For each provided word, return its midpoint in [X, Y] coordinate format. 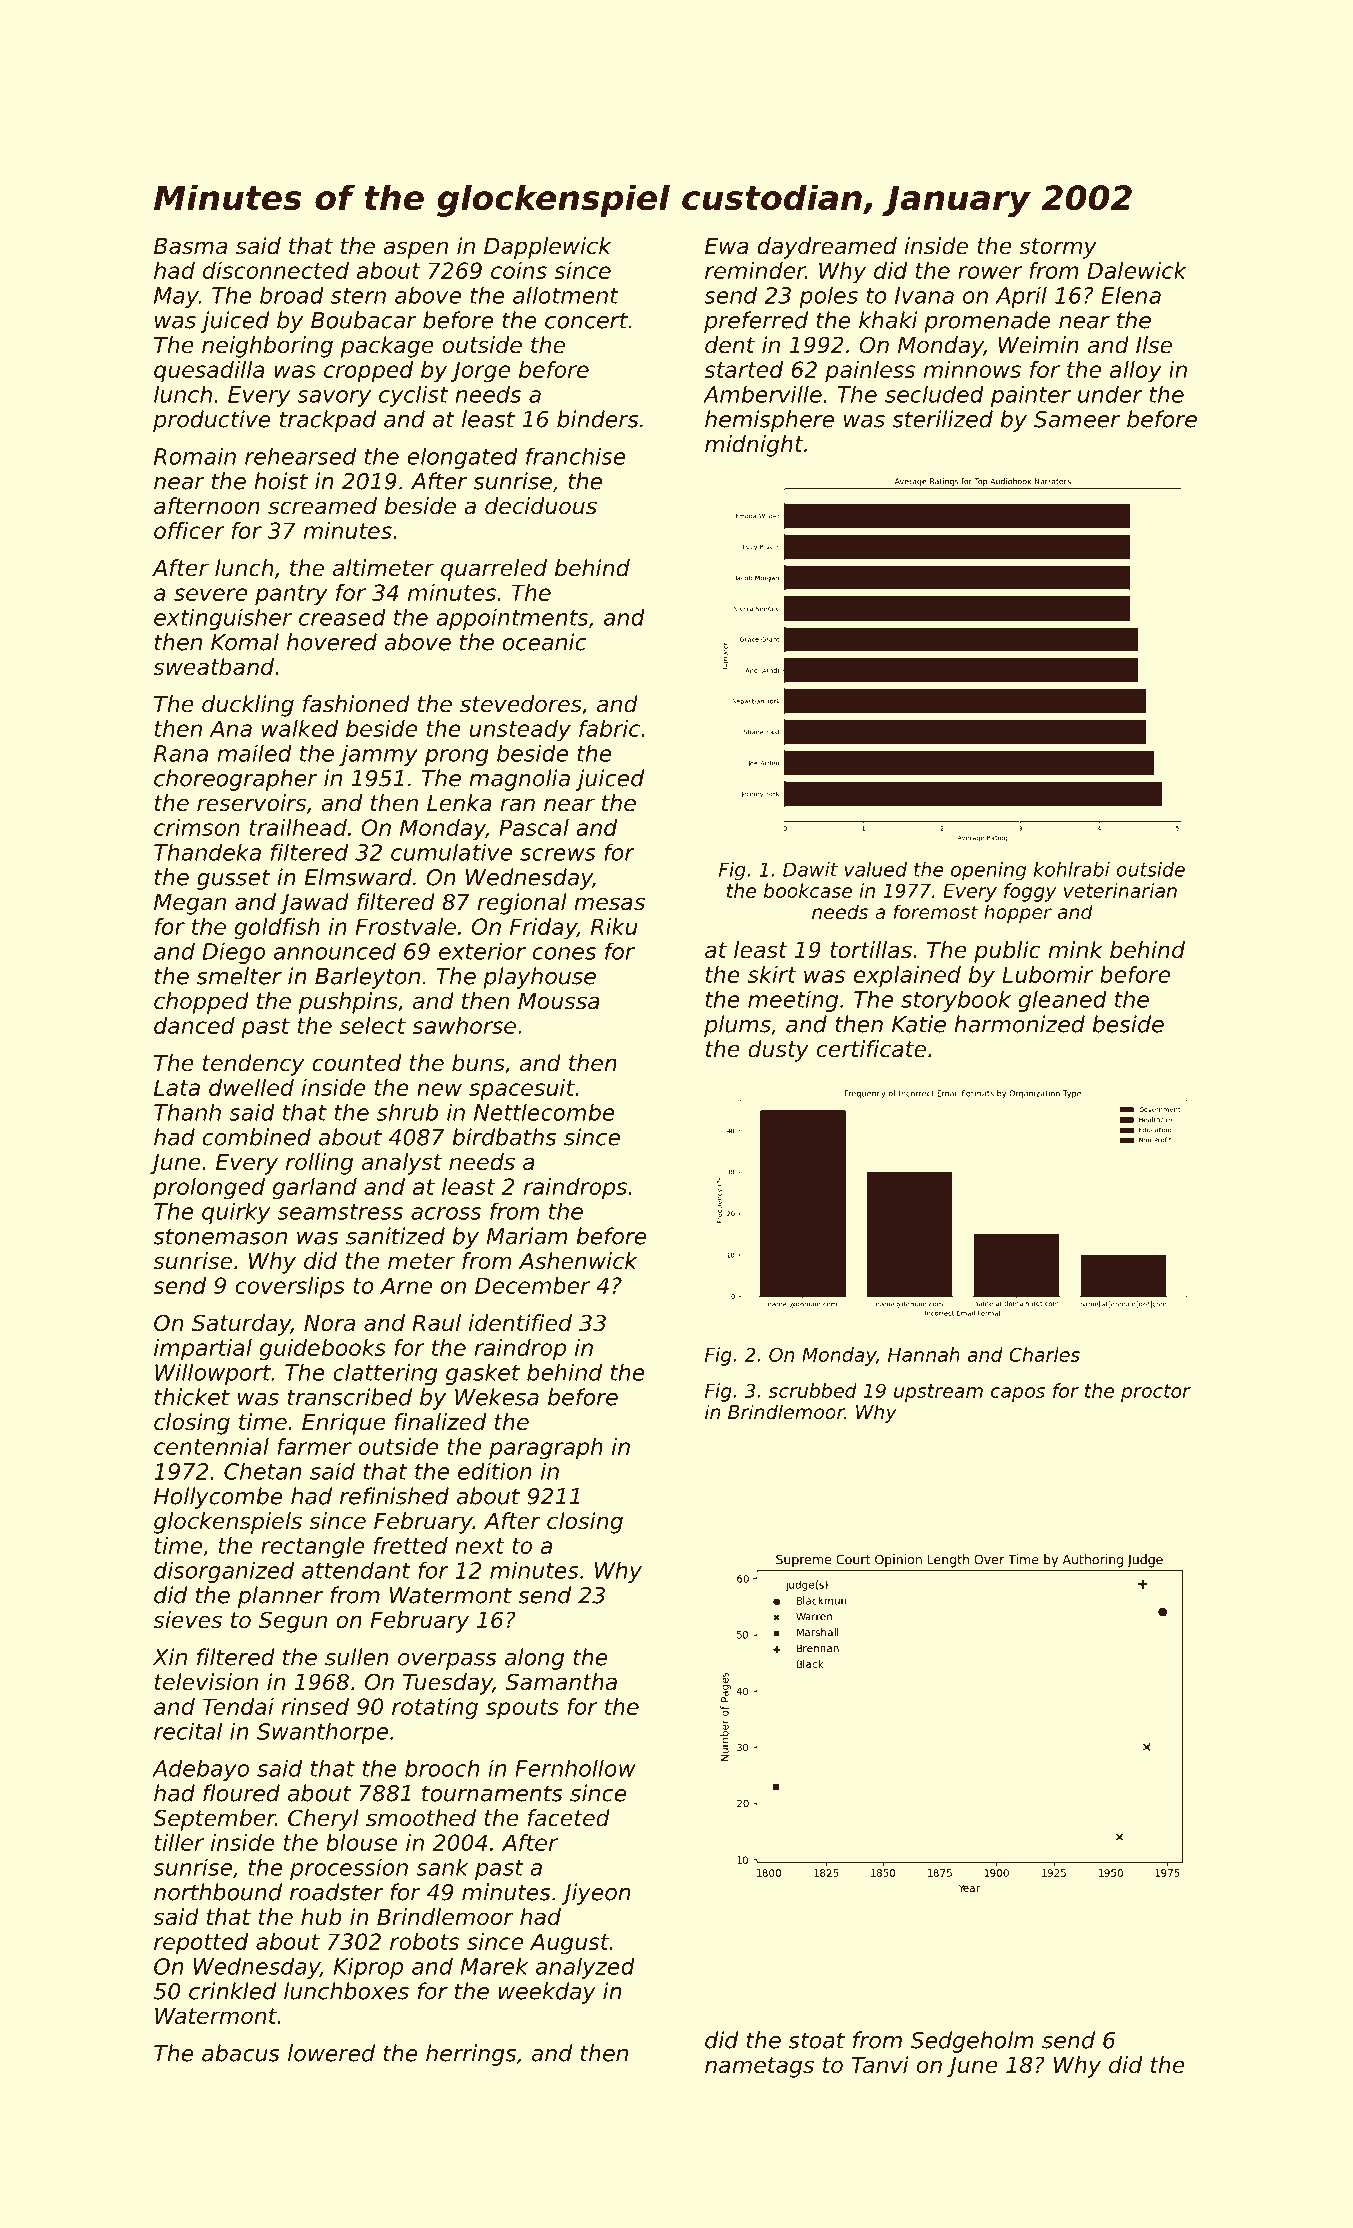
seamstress [340, 1212]
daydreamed [827, 248]
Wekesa [497, 1397]
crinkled [232, 1991]
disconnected [276, 270]
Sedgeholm [972, 2042]
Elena [1131, 295]
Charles [1044, 1354]
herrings [471, 2055]
